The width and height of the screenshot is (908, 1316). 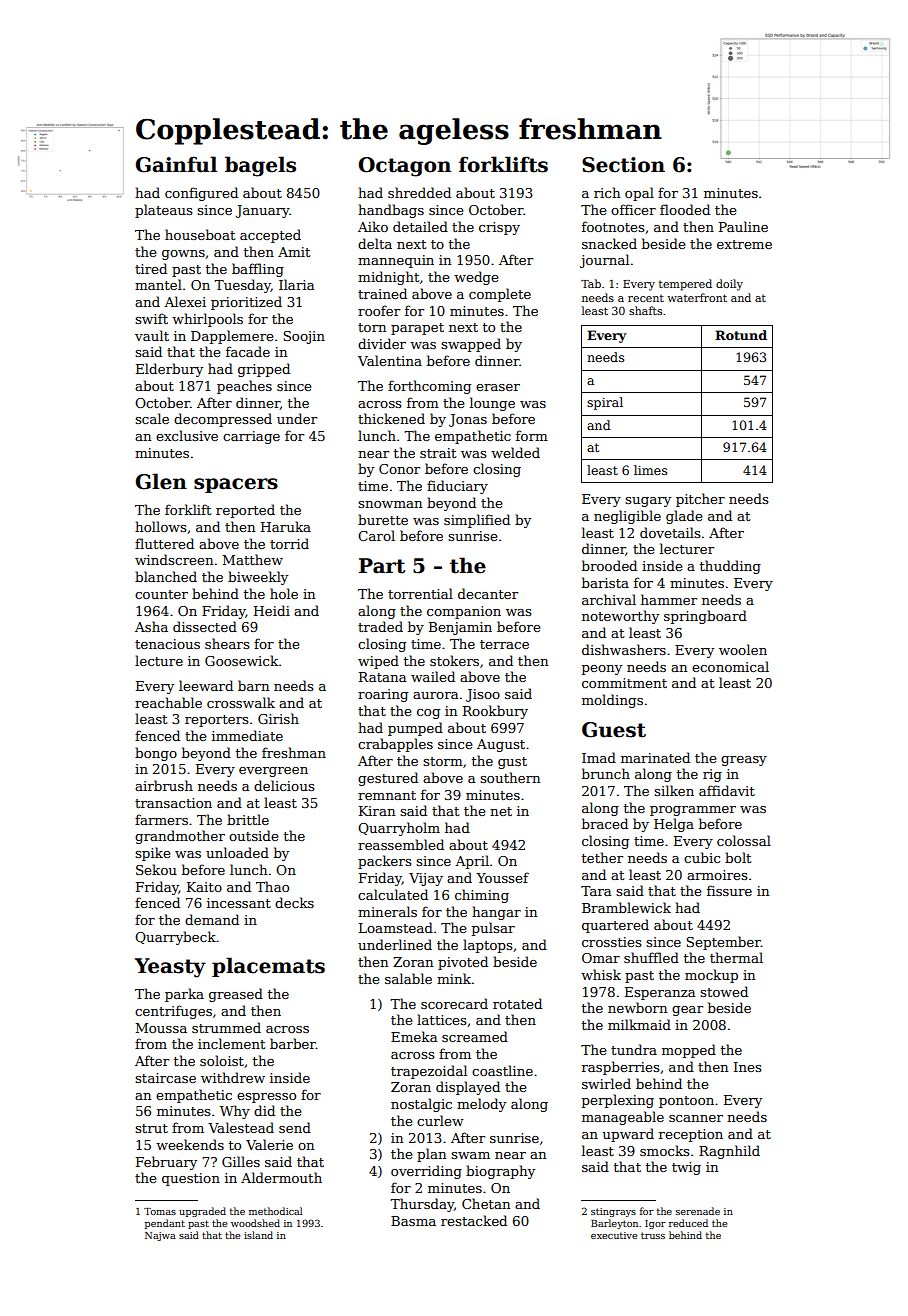 What do you see at coordinates (405, 167) in the screenshot?
I see `Octagon` at bounding box center [405, 167].
